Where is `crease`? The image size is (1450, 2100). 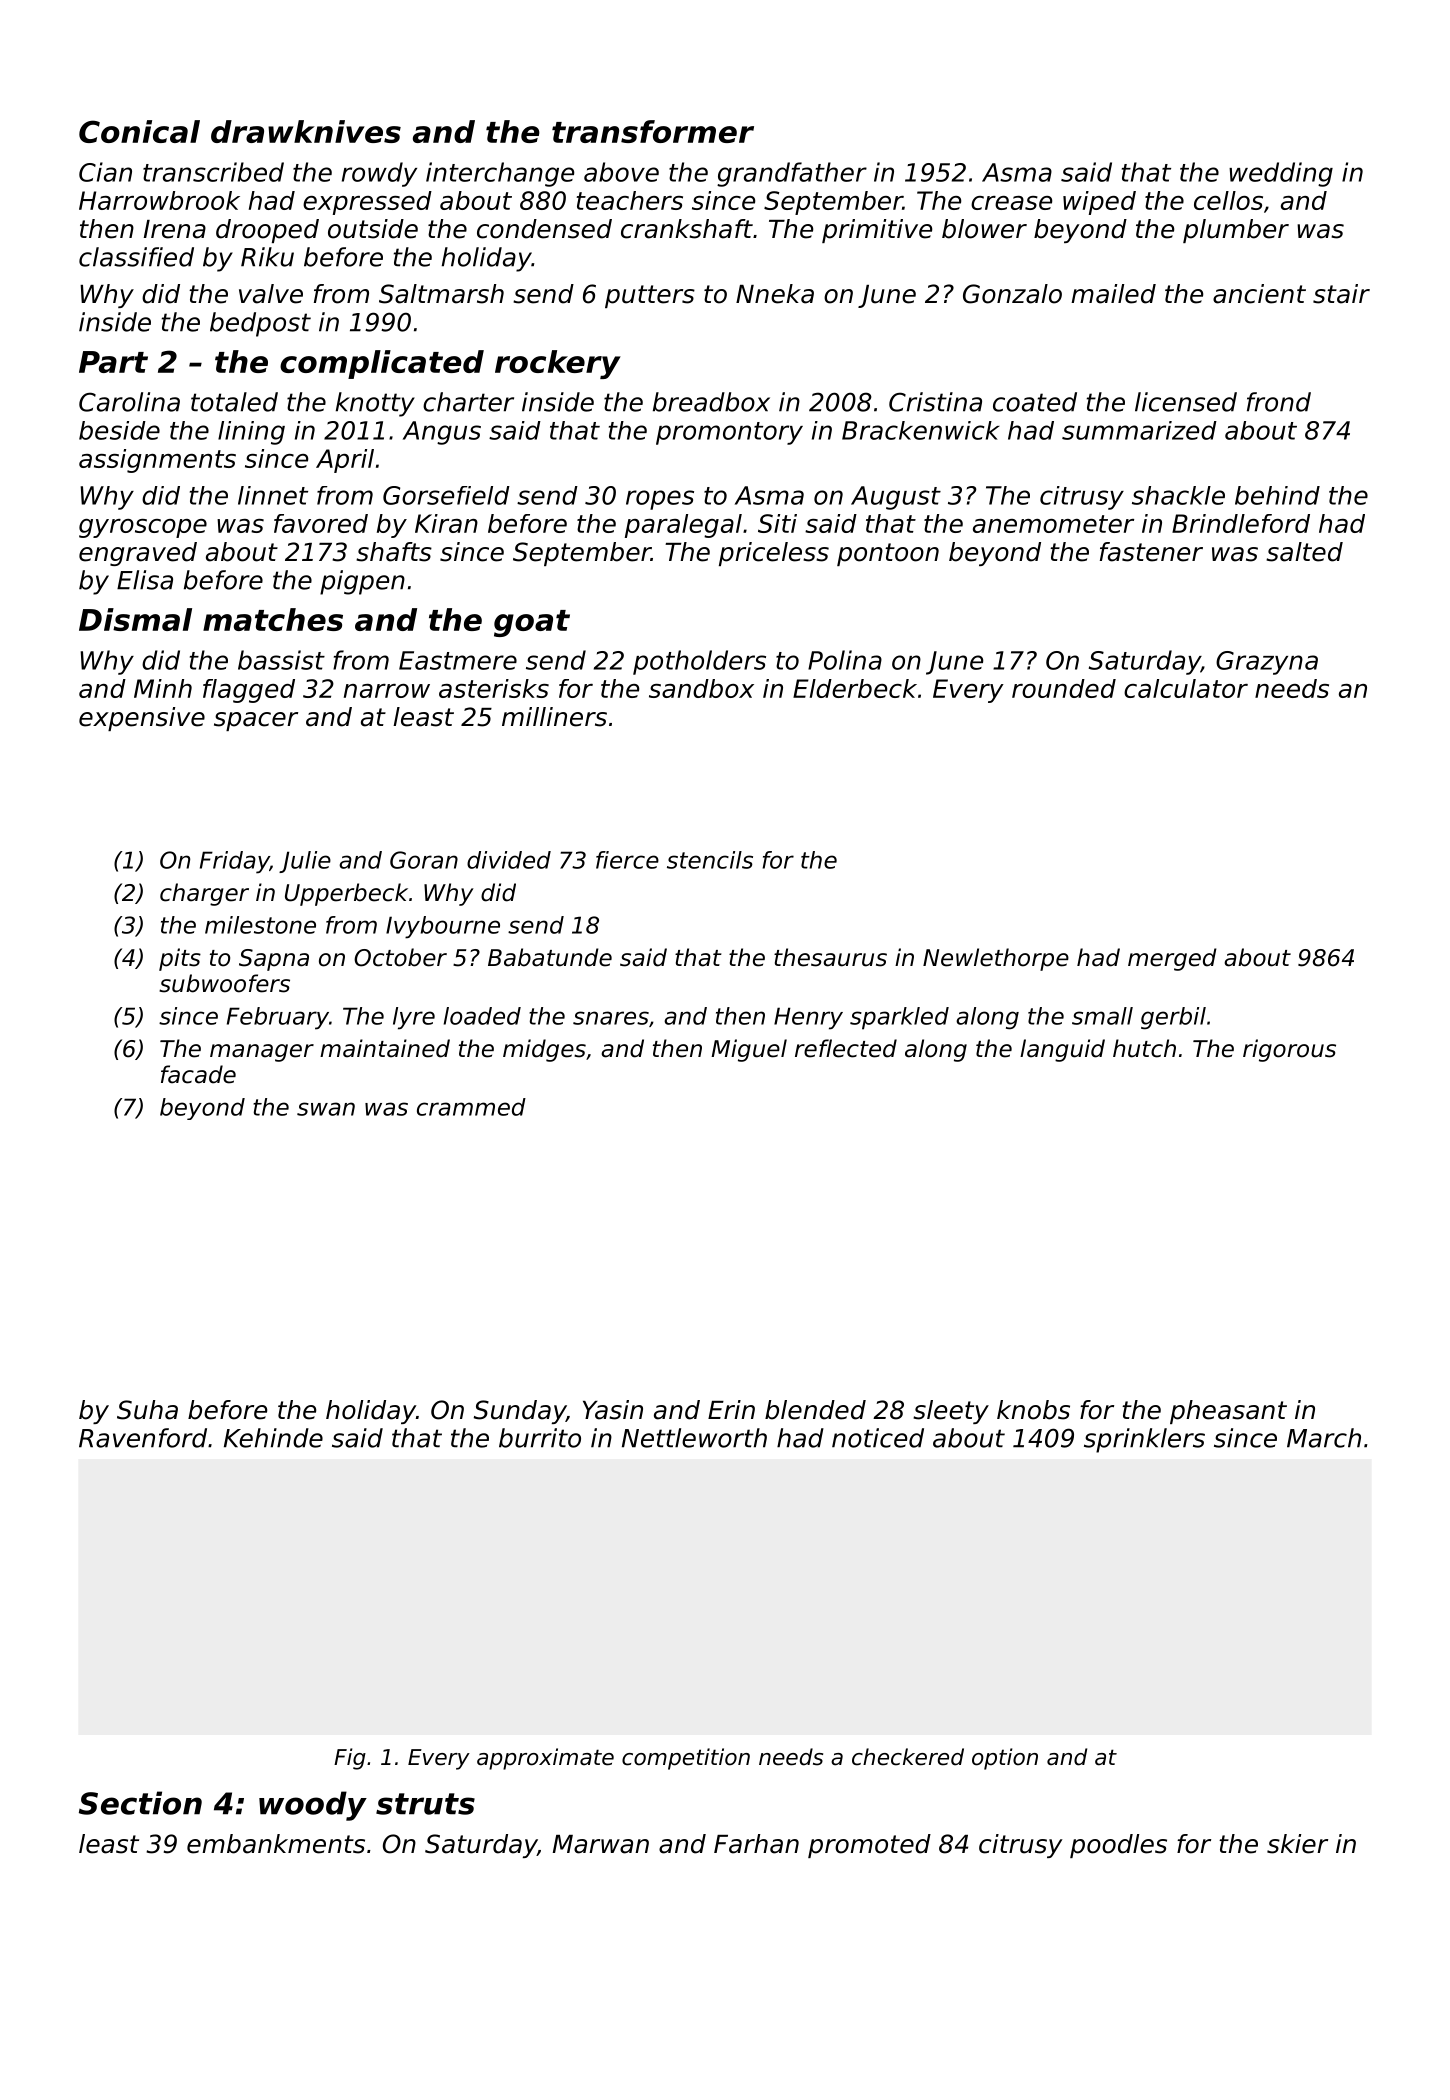
crease is located at coordinates (1011, 203).
